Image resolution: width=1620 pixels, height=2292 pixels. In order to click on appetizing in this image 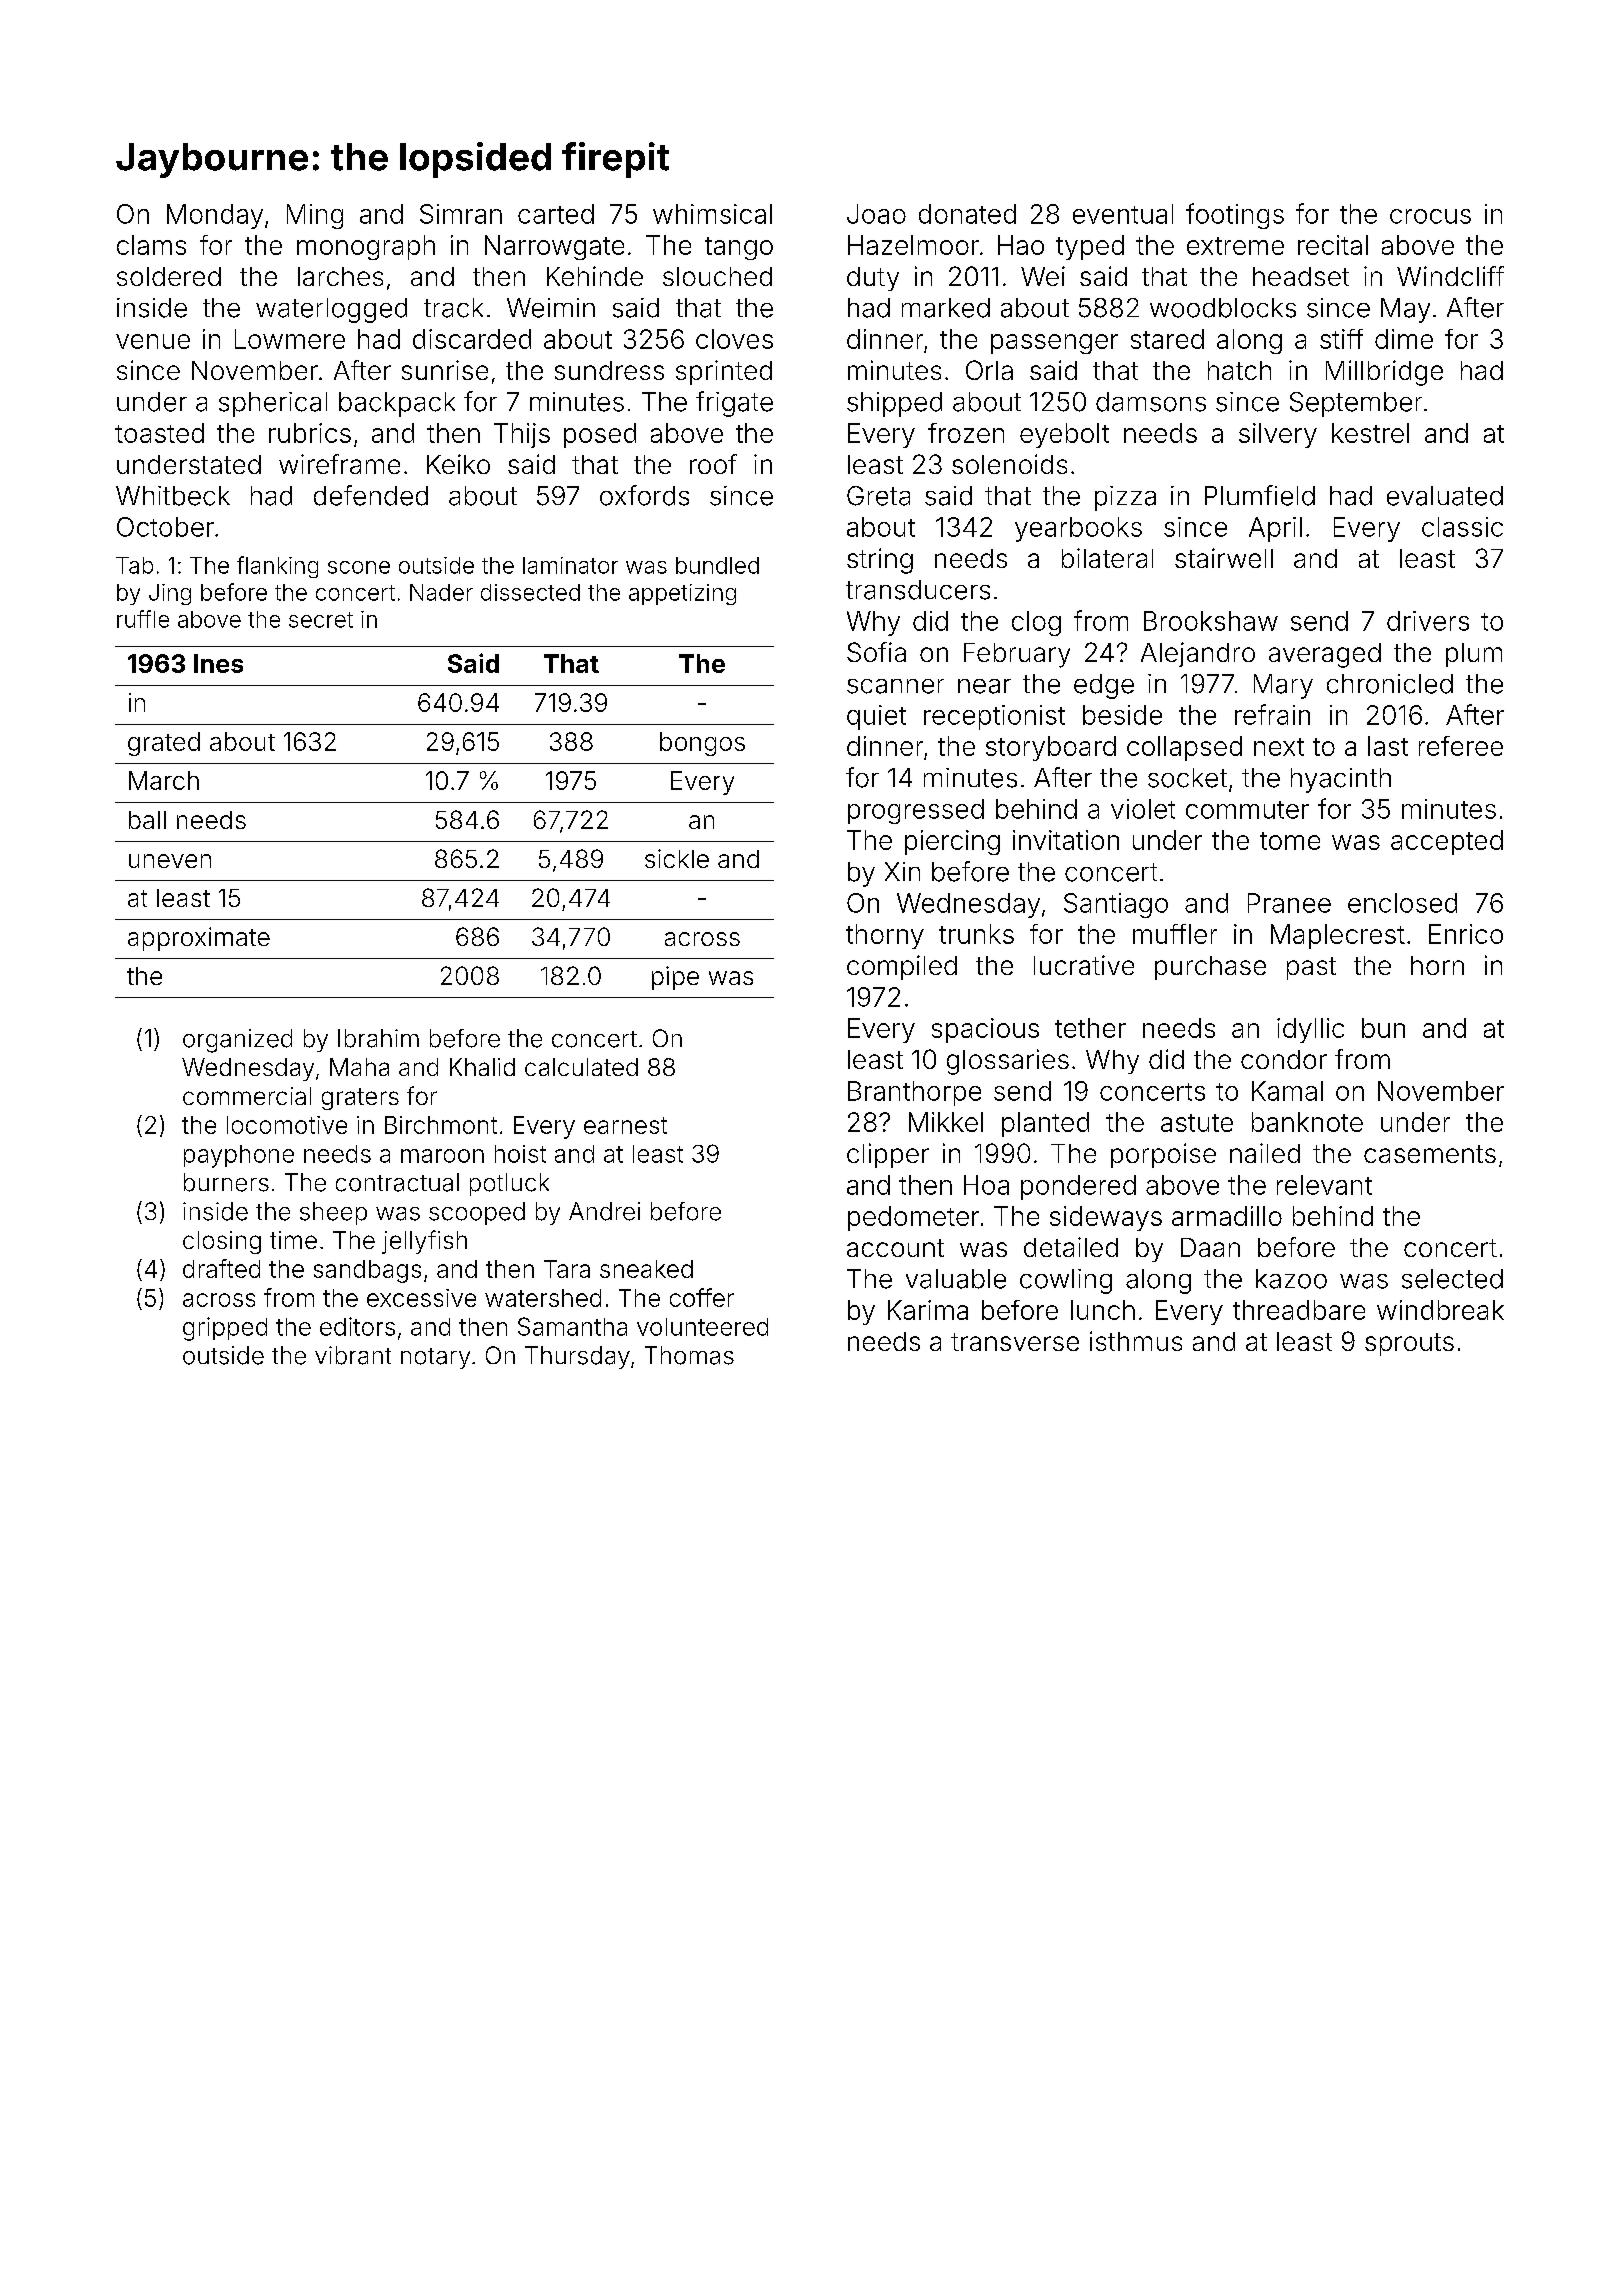, I will do `click(682, 594)`.
